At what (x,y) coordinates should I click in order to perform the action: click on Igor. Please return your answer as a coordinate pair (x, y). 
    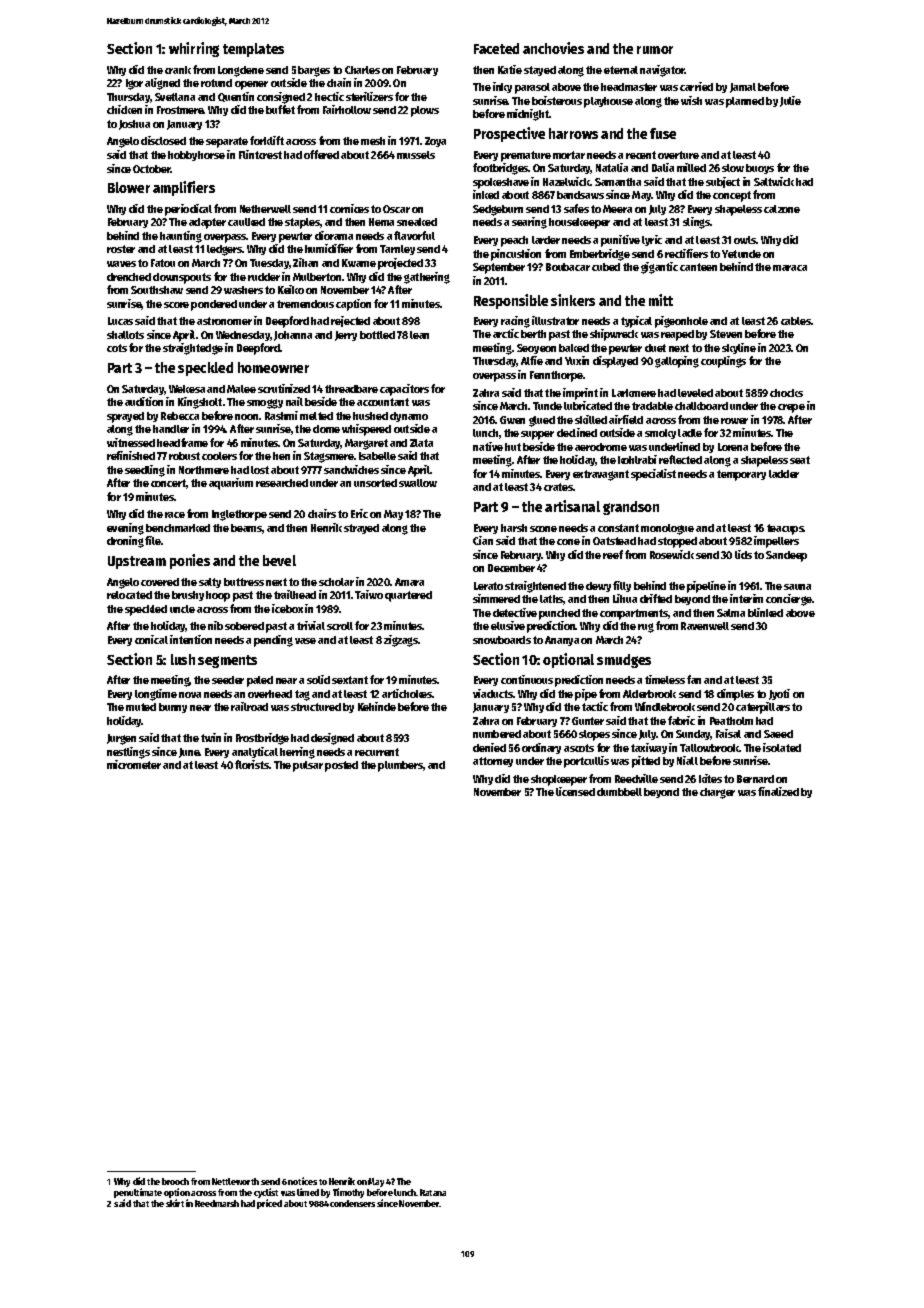
    Looking at the image, I should click on (134, 84).
